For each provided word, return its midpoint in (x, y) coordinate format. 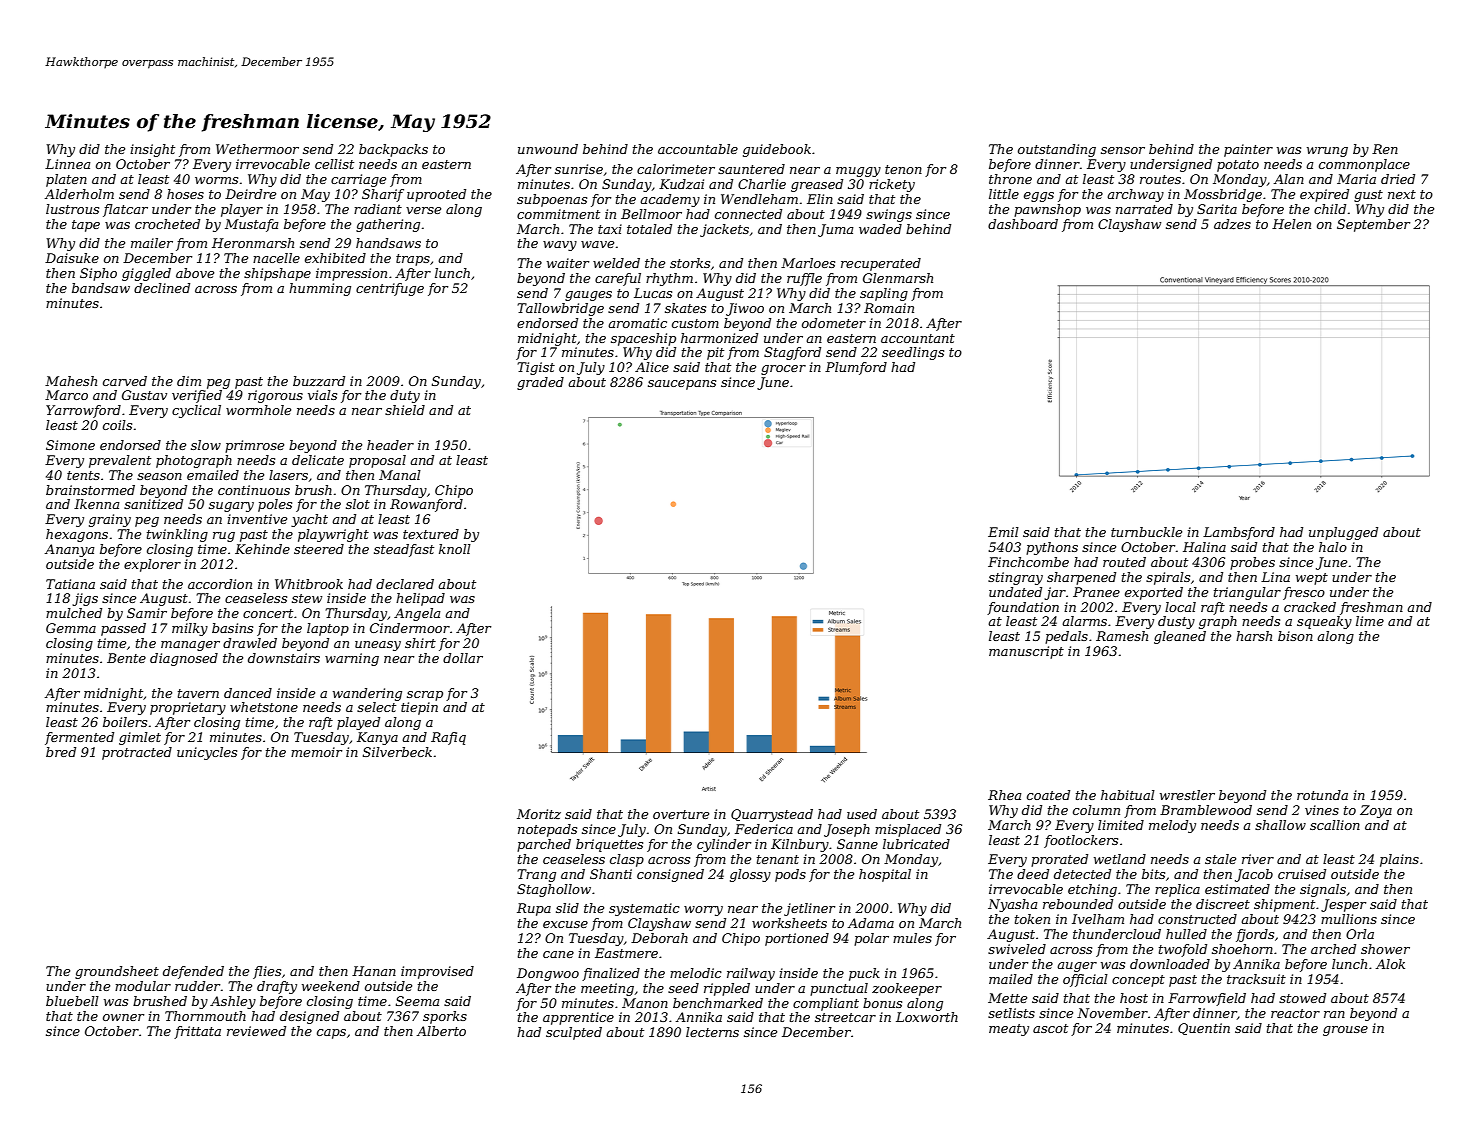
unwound (548, 149)
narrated (1144, 209)
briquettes (609, 845)
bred (61, 752)
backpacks (393, 150)
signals (1323, 890)
